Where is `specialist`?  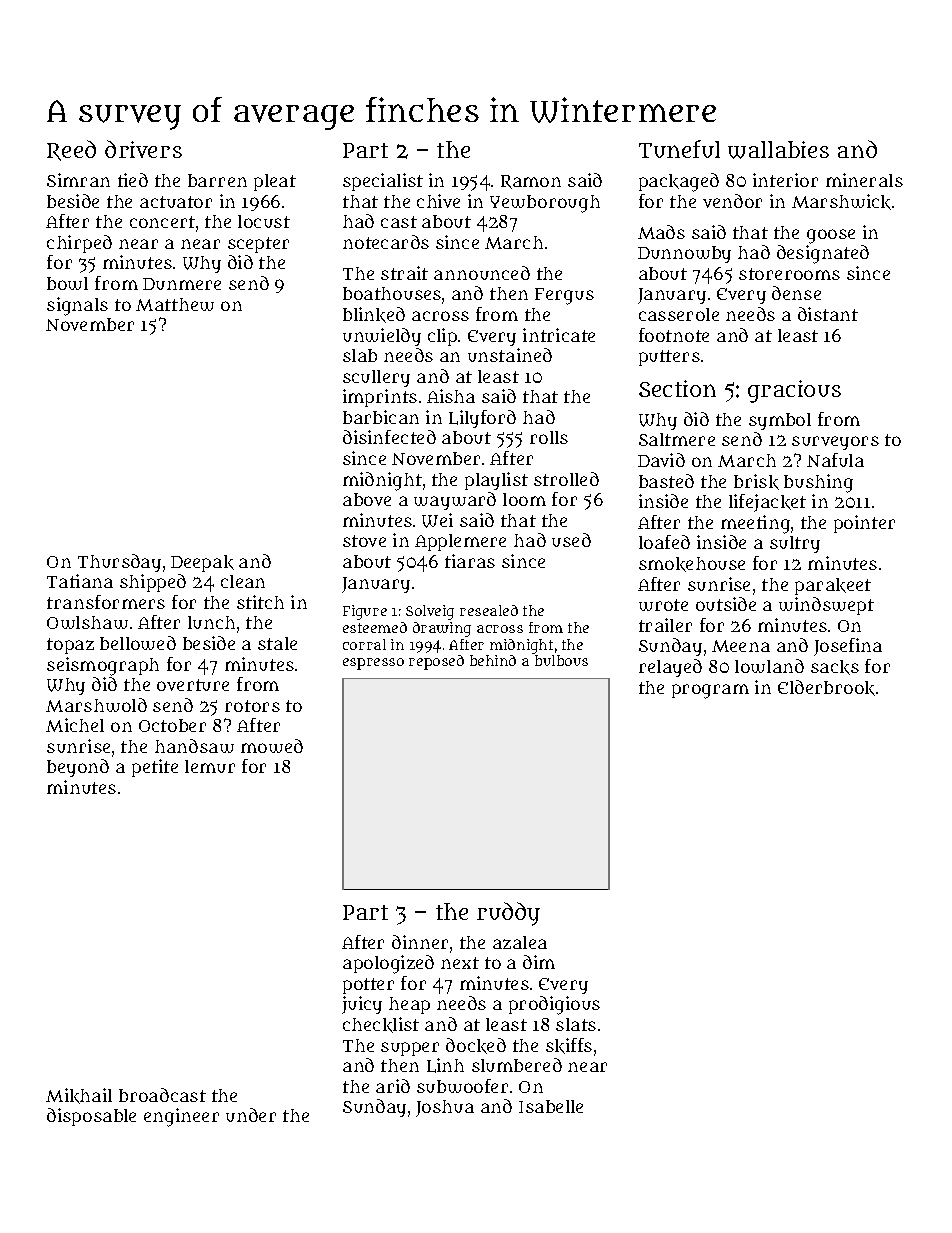 specialist is located at coordinates (383, 182).
